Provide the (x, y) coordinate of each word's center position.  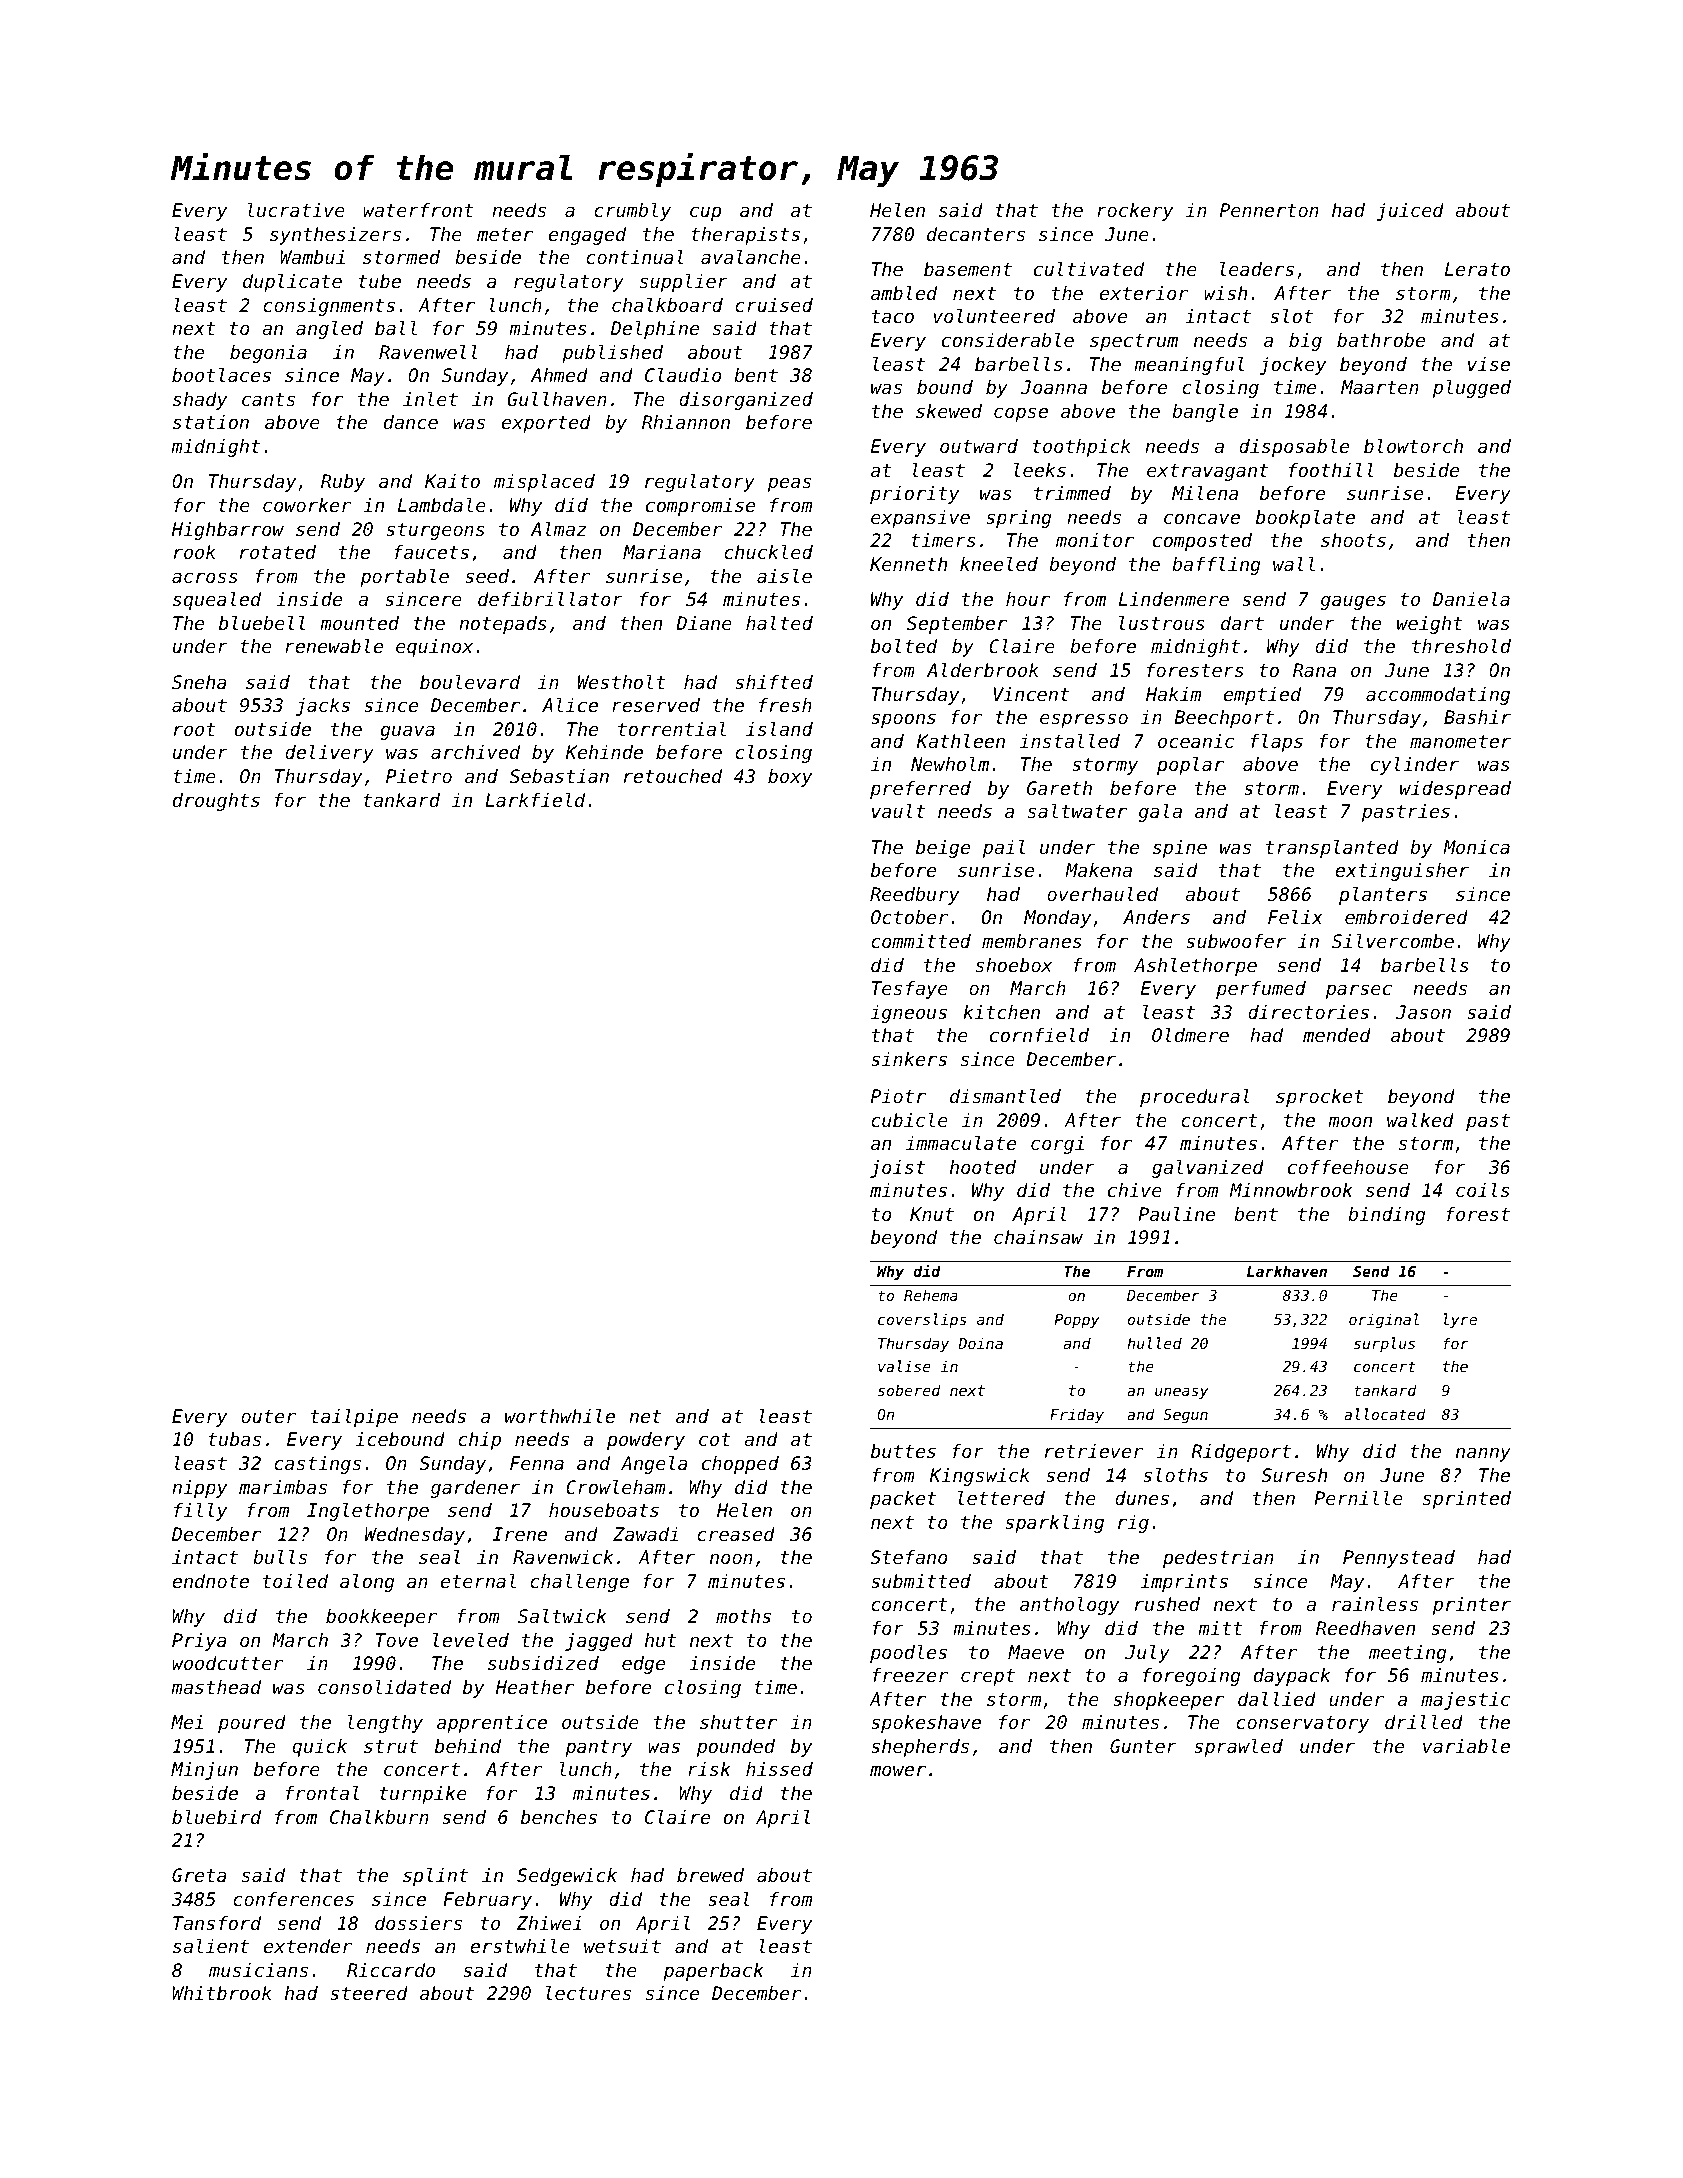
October (909, 917)
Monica (1476, 847)
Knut (932, 1214)
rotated (278, 552)
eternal (478, 1581)
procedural (1195, 1098)
